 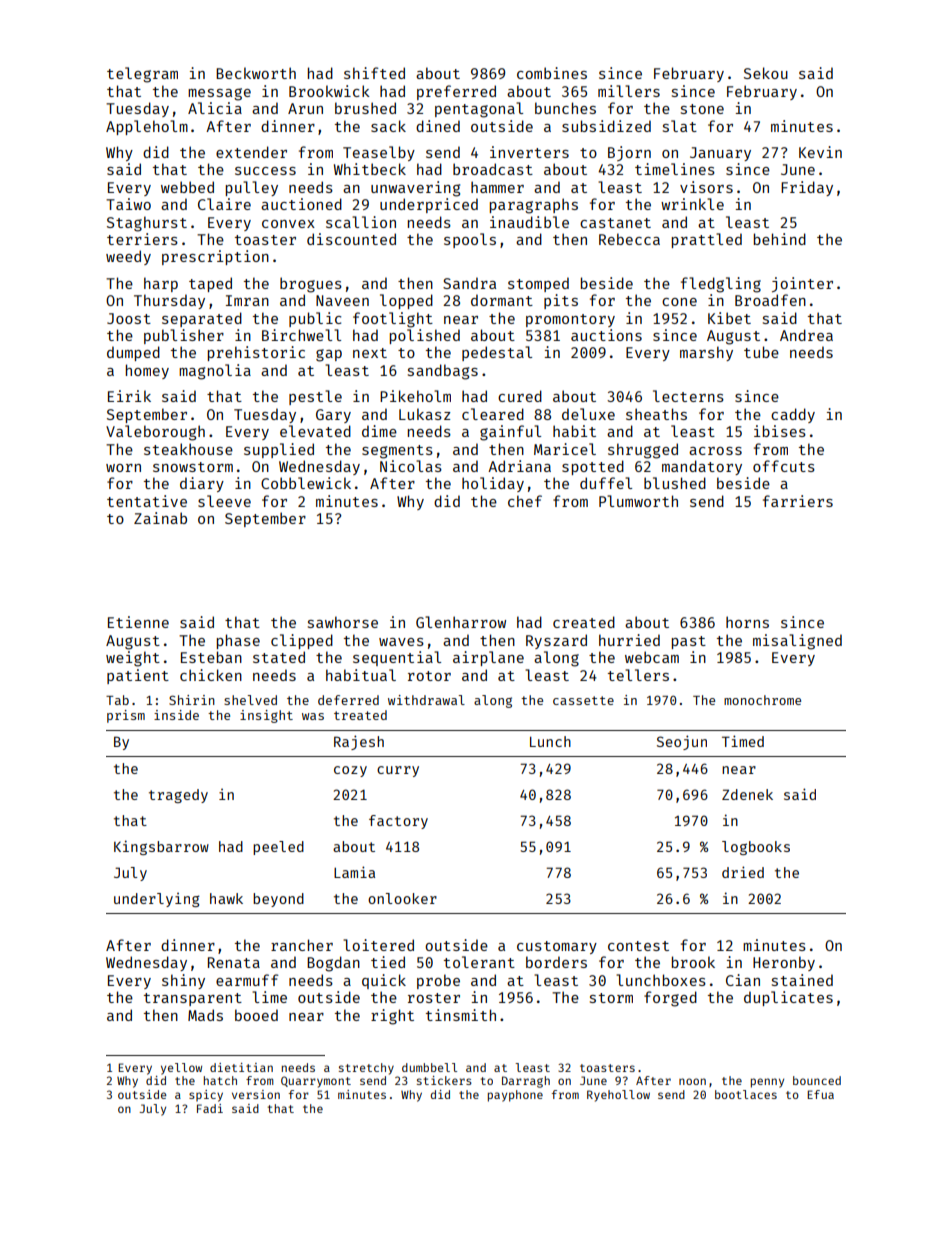 I want to click on version, so click(x=256, y=1094).
